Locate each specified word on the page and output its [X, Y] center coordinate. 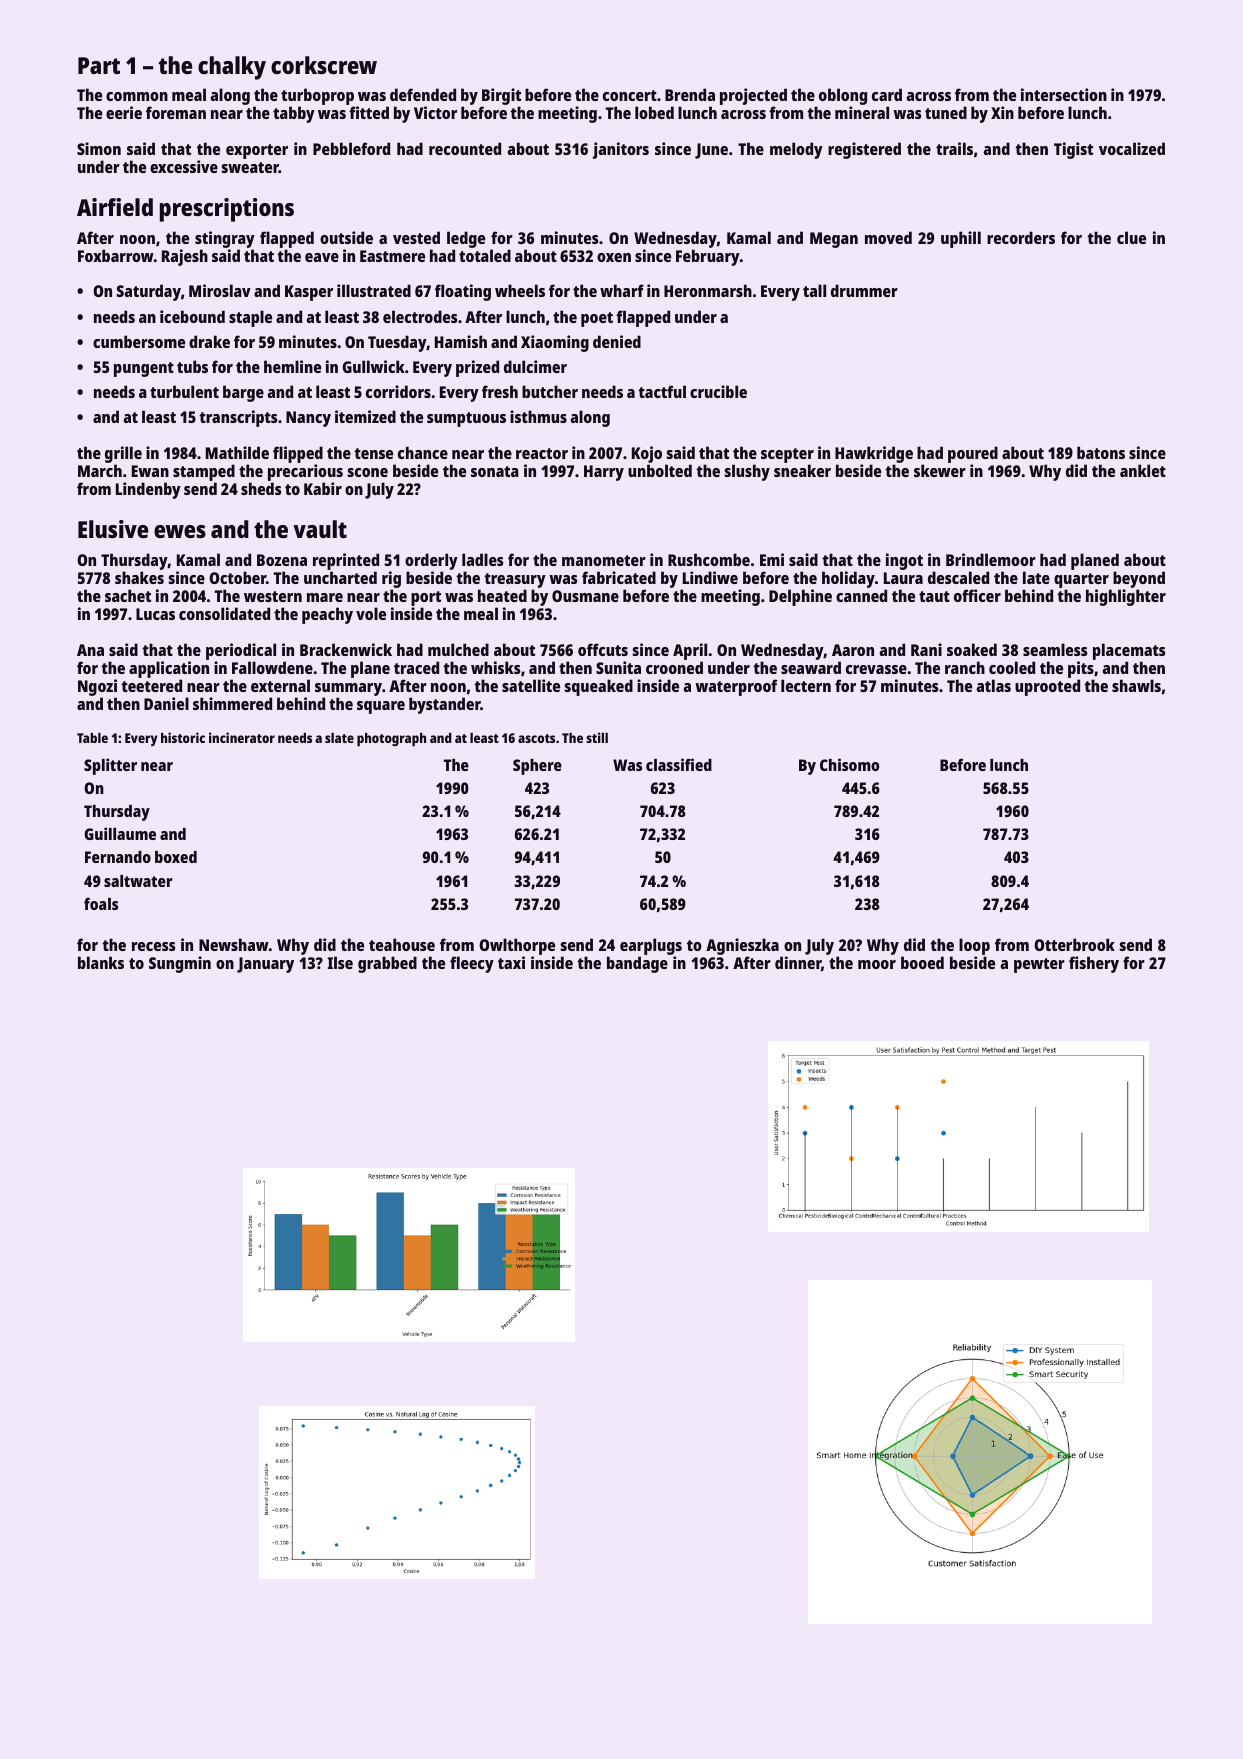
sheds [261, 489]
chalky [232, 68]
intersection [1064, 94]
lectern [806, 685]
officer [977, 595]
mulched [458, 649]
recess [153, 946]
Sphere [537, 767]
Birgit [501, 96]
